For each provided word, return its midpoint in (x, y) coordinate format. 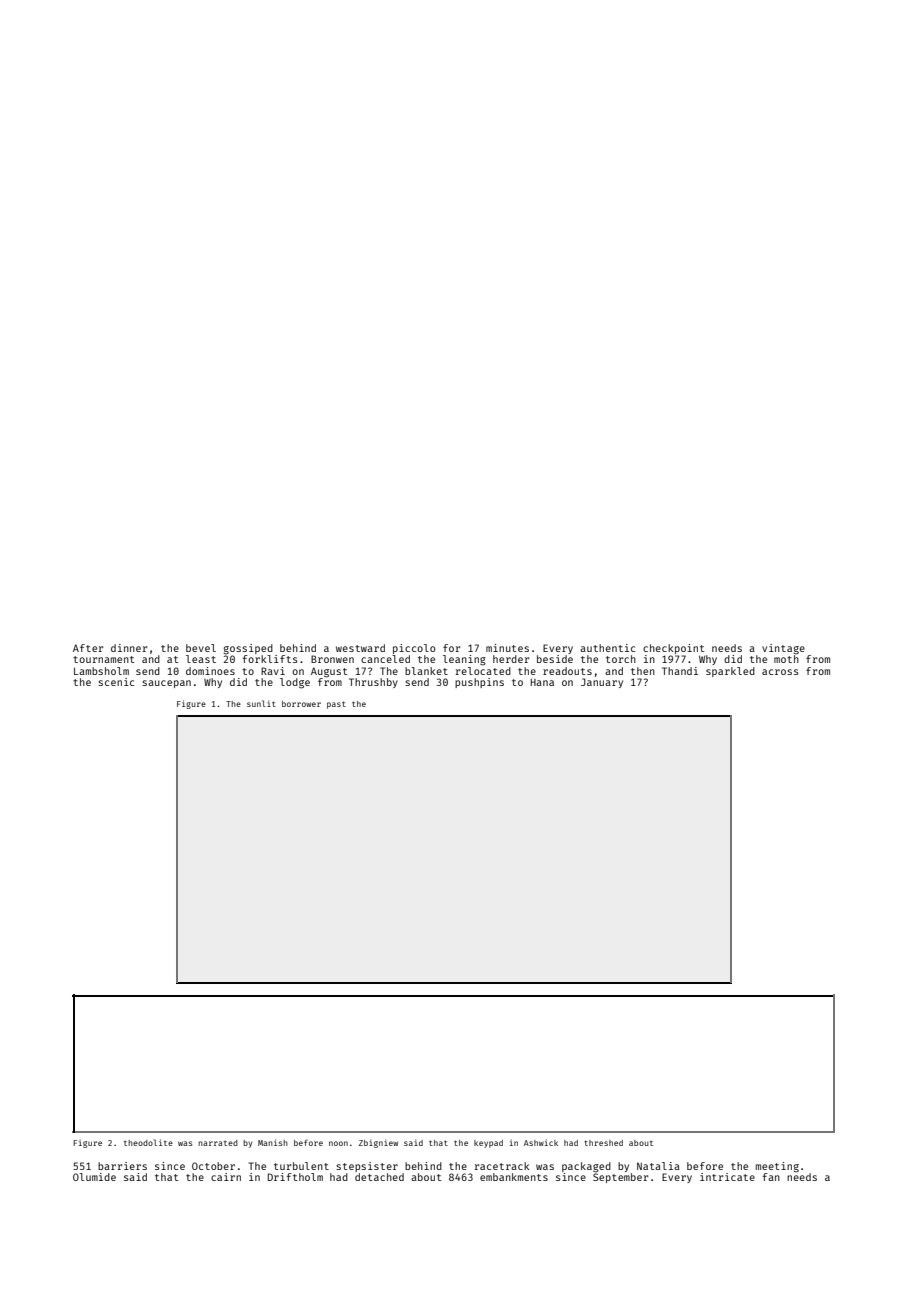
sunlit (261, 703)
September (620, 1178)
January (602, 683)
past (336, 705)
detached (379, 1177)
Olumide (94, 1177)
